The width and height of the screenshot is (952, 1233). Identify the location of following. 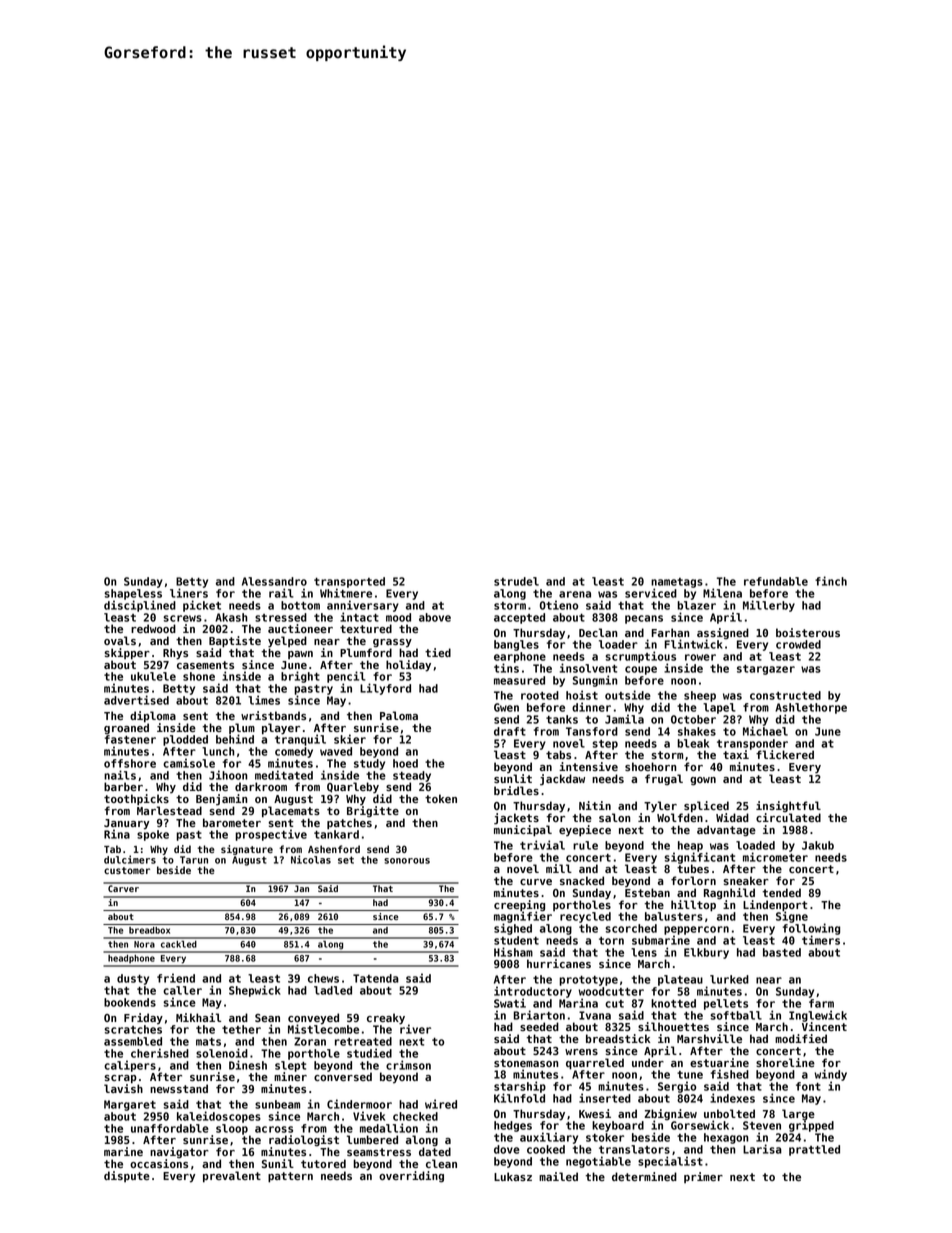
(811, 929).
